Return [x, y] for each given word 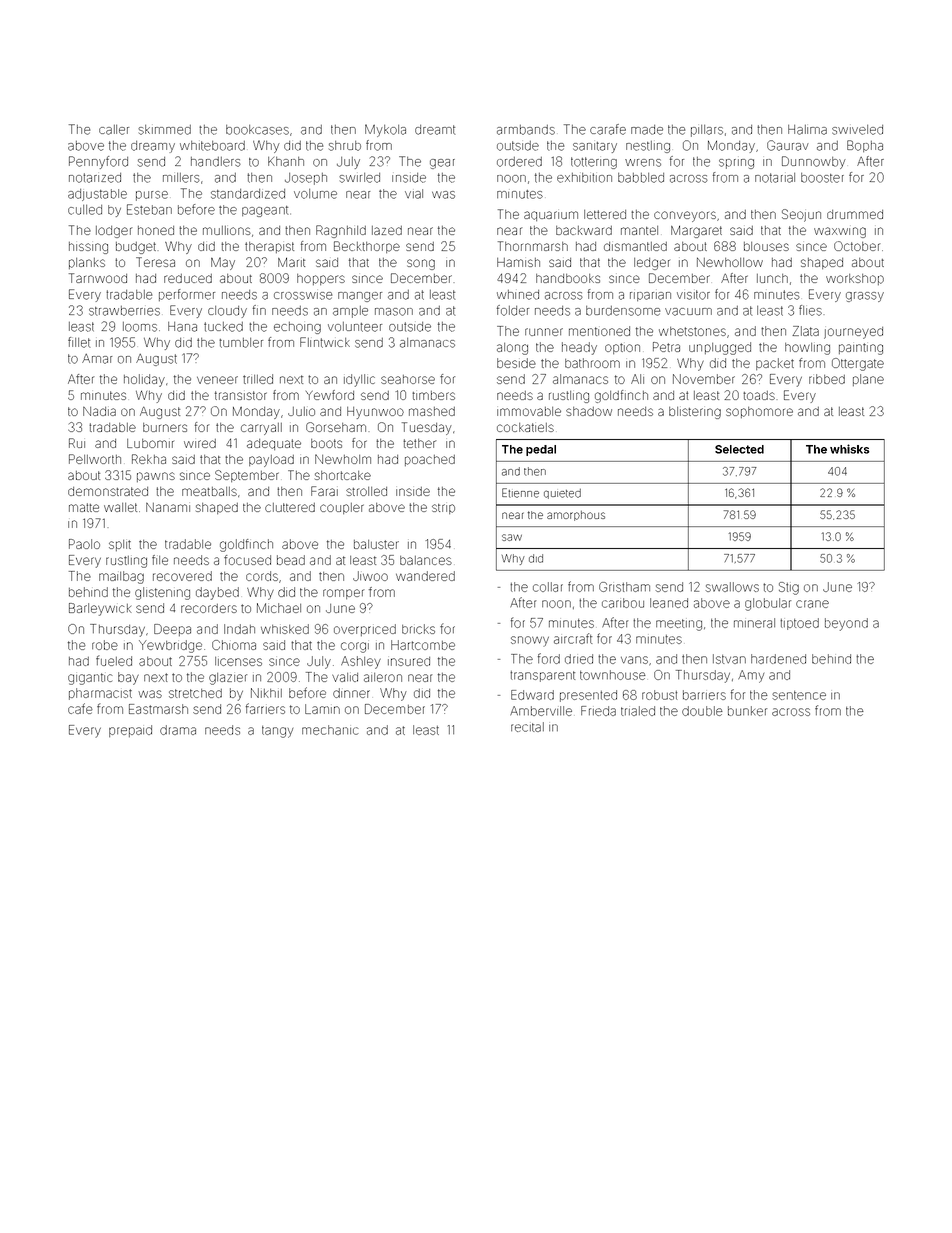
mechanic [330, 730]
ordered [519, 162]
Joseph [306, 179]
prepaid [130, 731]
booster [822, 178]
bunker [747, 711]
